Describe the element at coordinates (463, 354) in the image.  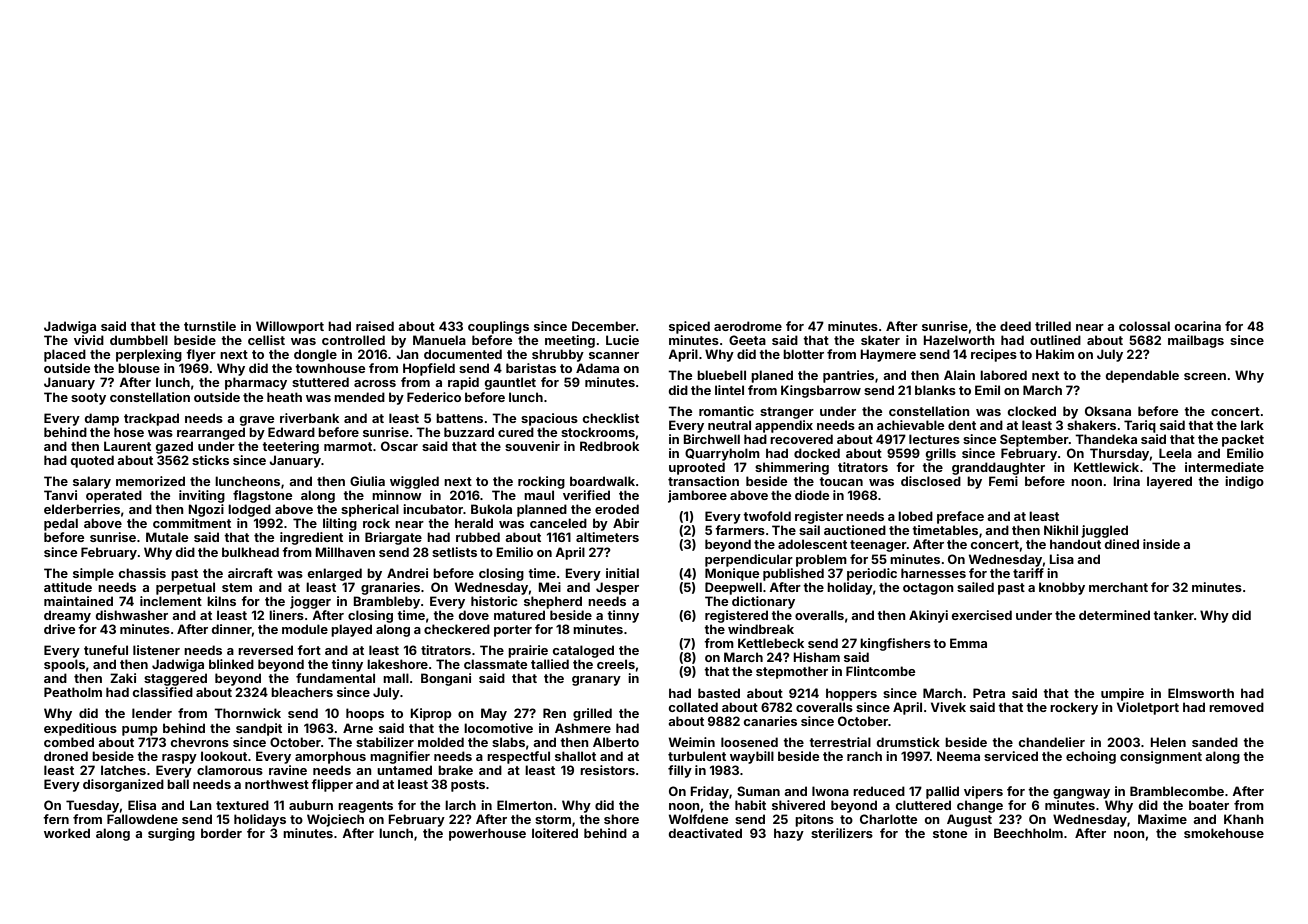
I see `documented` at that location.
